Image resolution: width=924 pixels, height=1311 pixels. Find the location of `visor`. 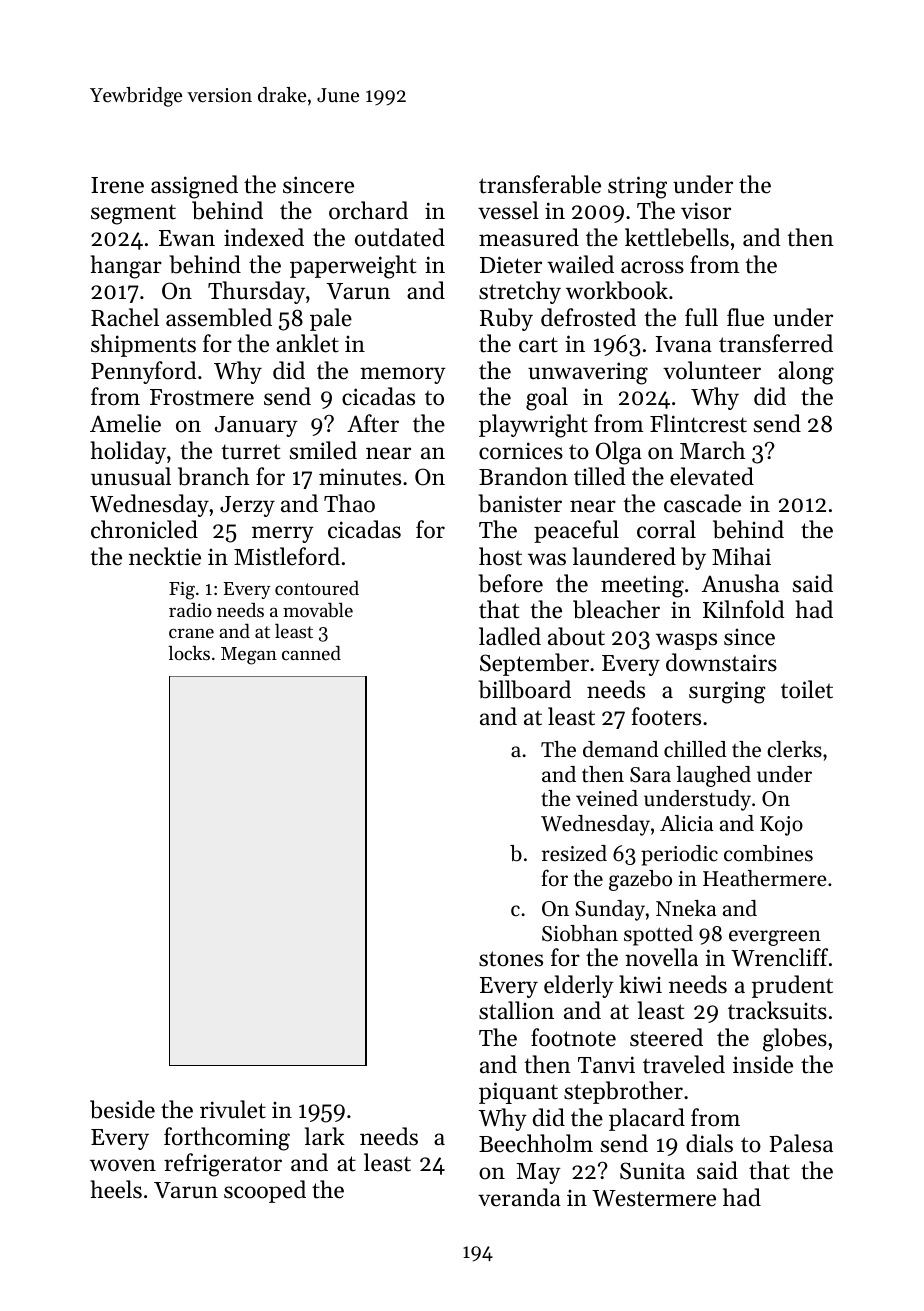

visor is located at coordinates (706, 211).
